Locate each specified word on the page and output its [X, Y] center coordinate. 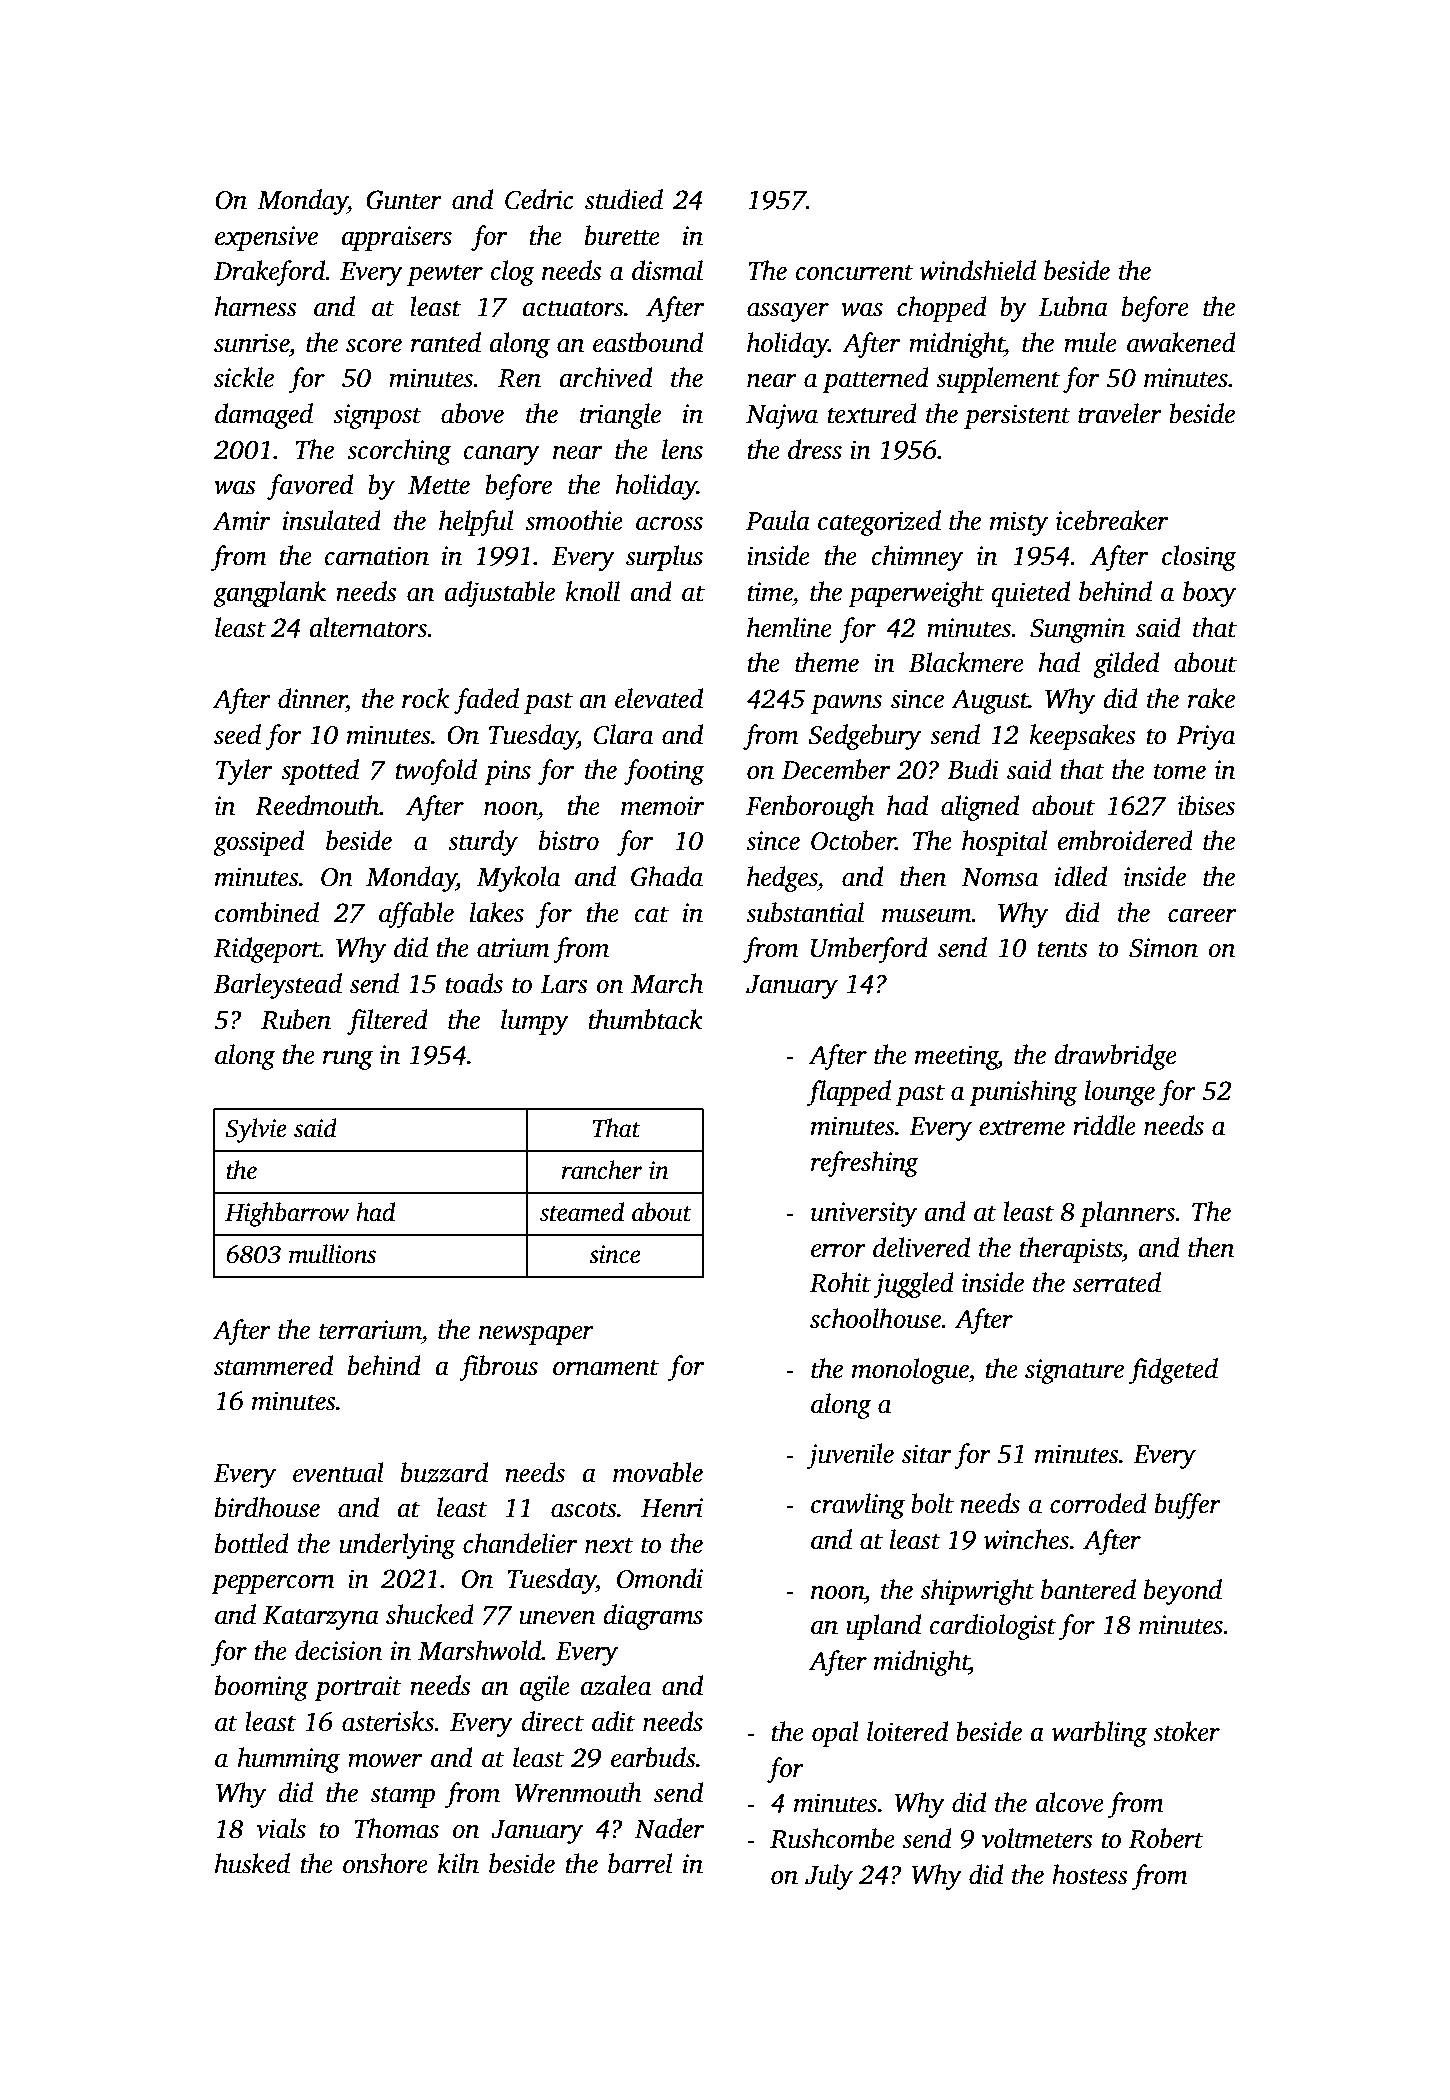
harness [256, 306]
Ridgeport [267, 950]
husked [252, 1863]
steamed [582, 1212]
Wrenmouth [578, 1792]
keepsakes [1082, 737]
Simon [1163, 948]
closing [1199, 558]
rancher [602, 1170]
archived [606, 377]
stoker [1186, 1731]
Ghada [667, 876]
